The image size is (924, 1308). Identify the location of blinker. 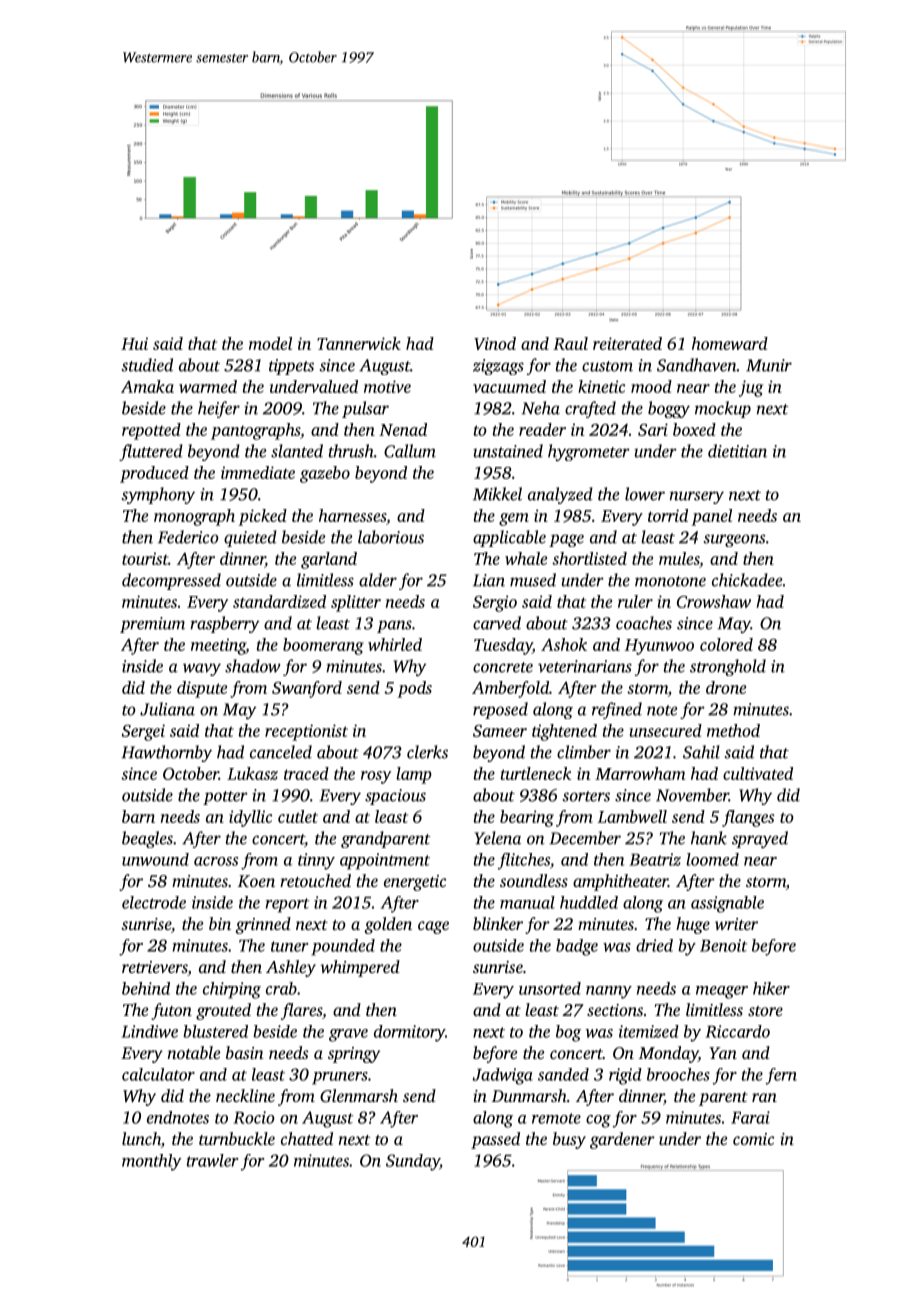
(498, 923).
